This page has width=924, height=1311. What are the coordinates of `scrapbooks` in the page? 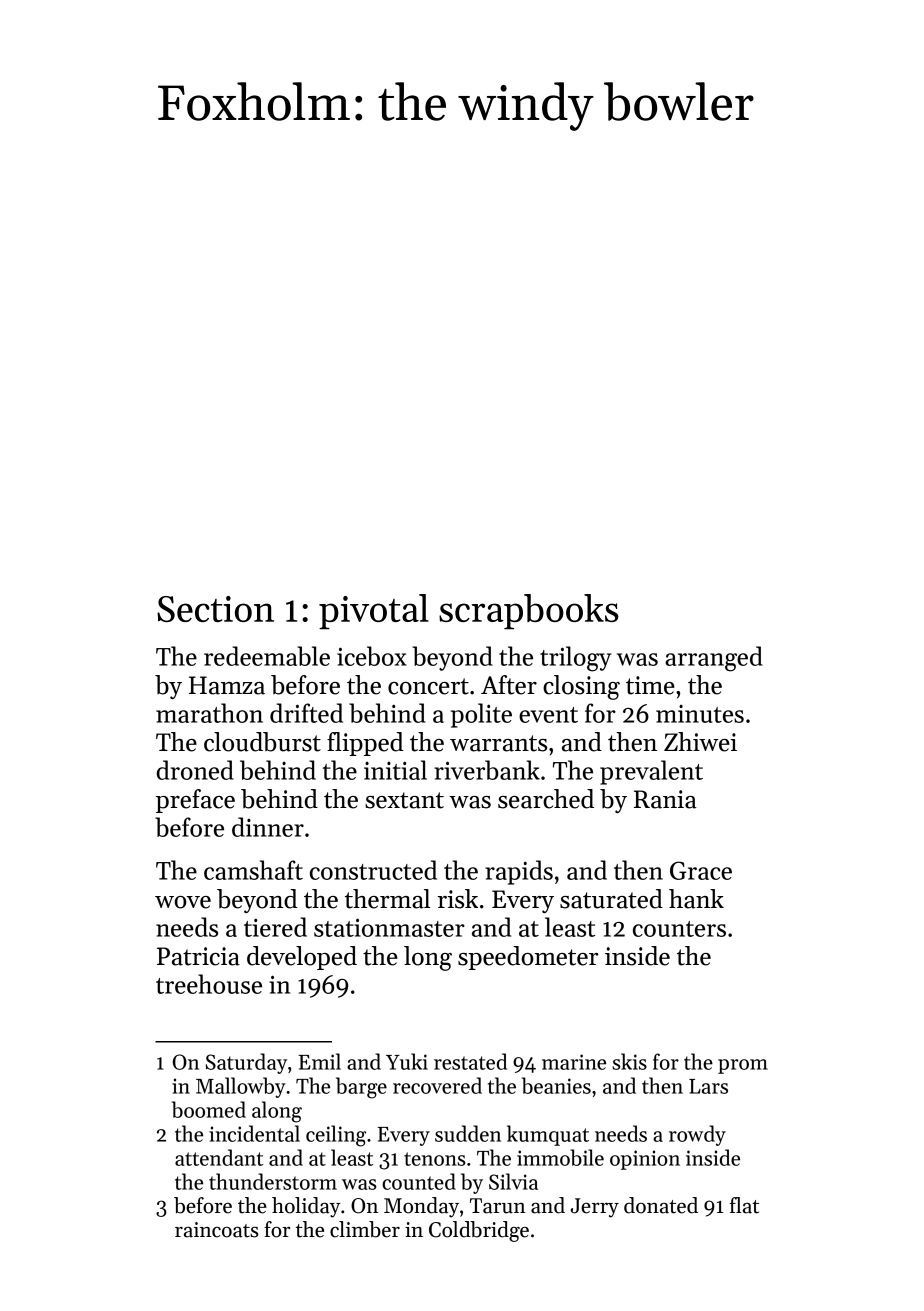 It's located at (529, 612).
